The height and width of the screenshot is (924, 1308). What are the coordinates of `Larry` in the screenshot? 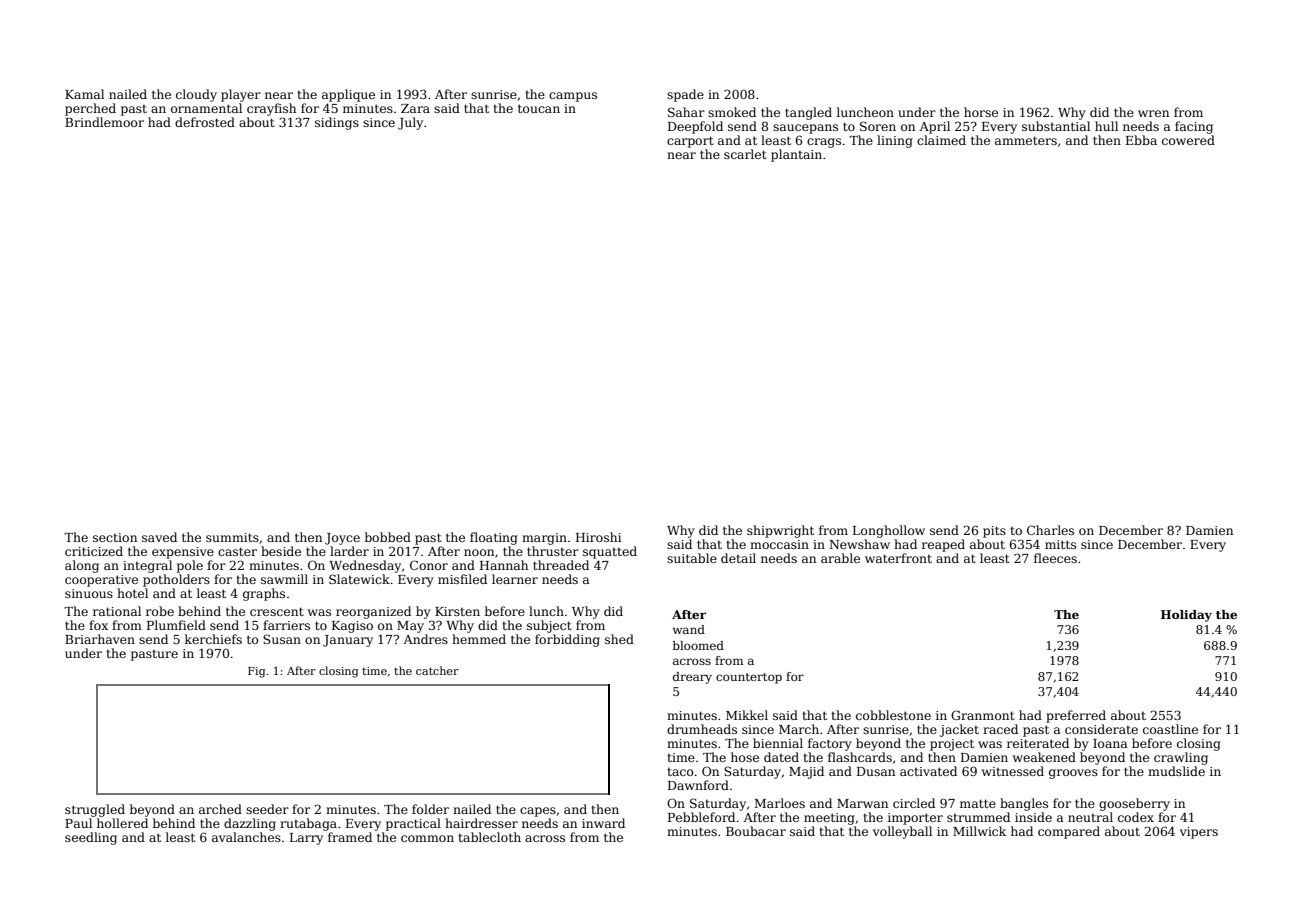 It's located at (306, 839).
